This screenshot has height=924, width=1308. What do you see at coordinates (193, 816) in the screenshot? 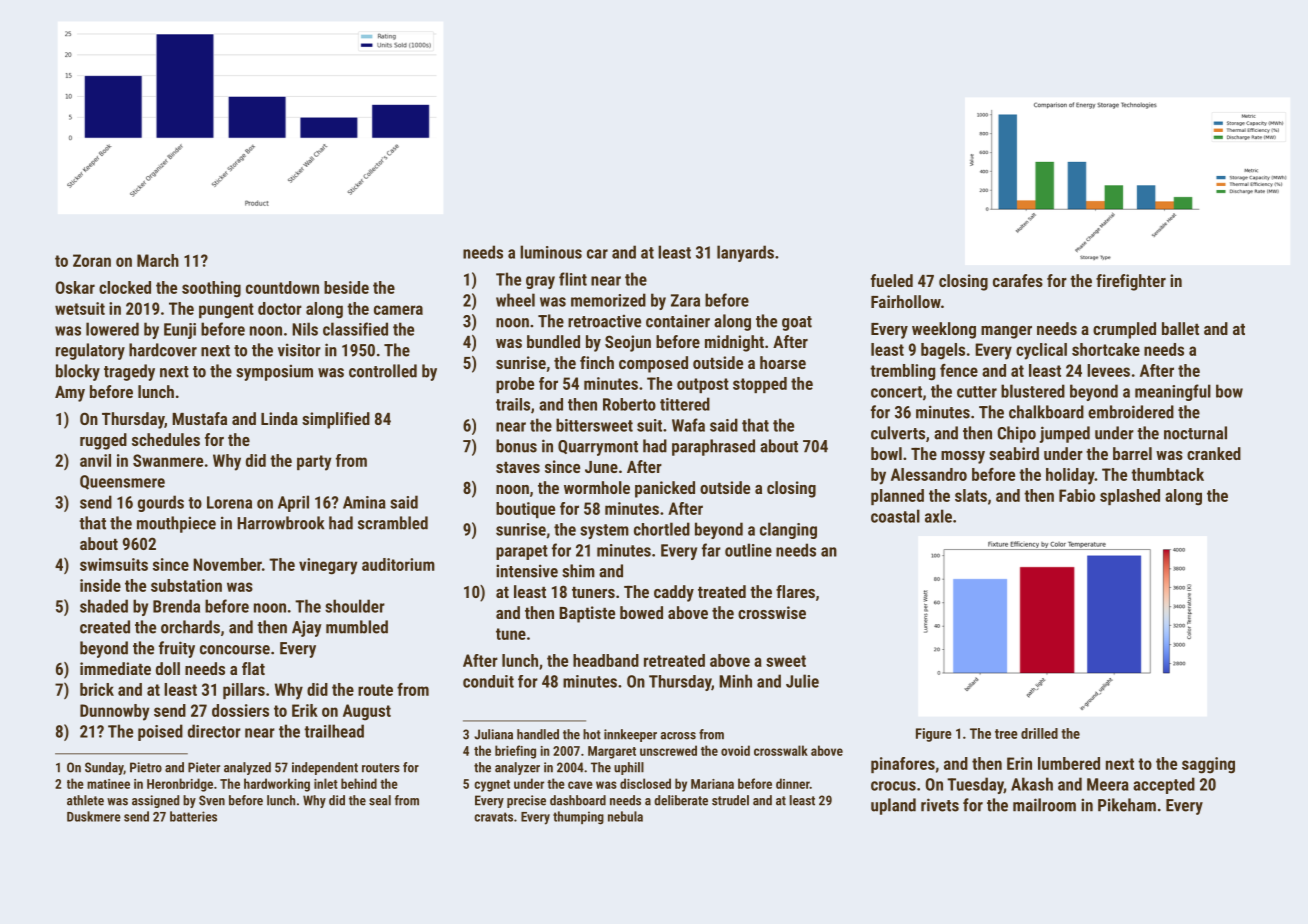
I see `batteries` at bounding box center [193, 816].
